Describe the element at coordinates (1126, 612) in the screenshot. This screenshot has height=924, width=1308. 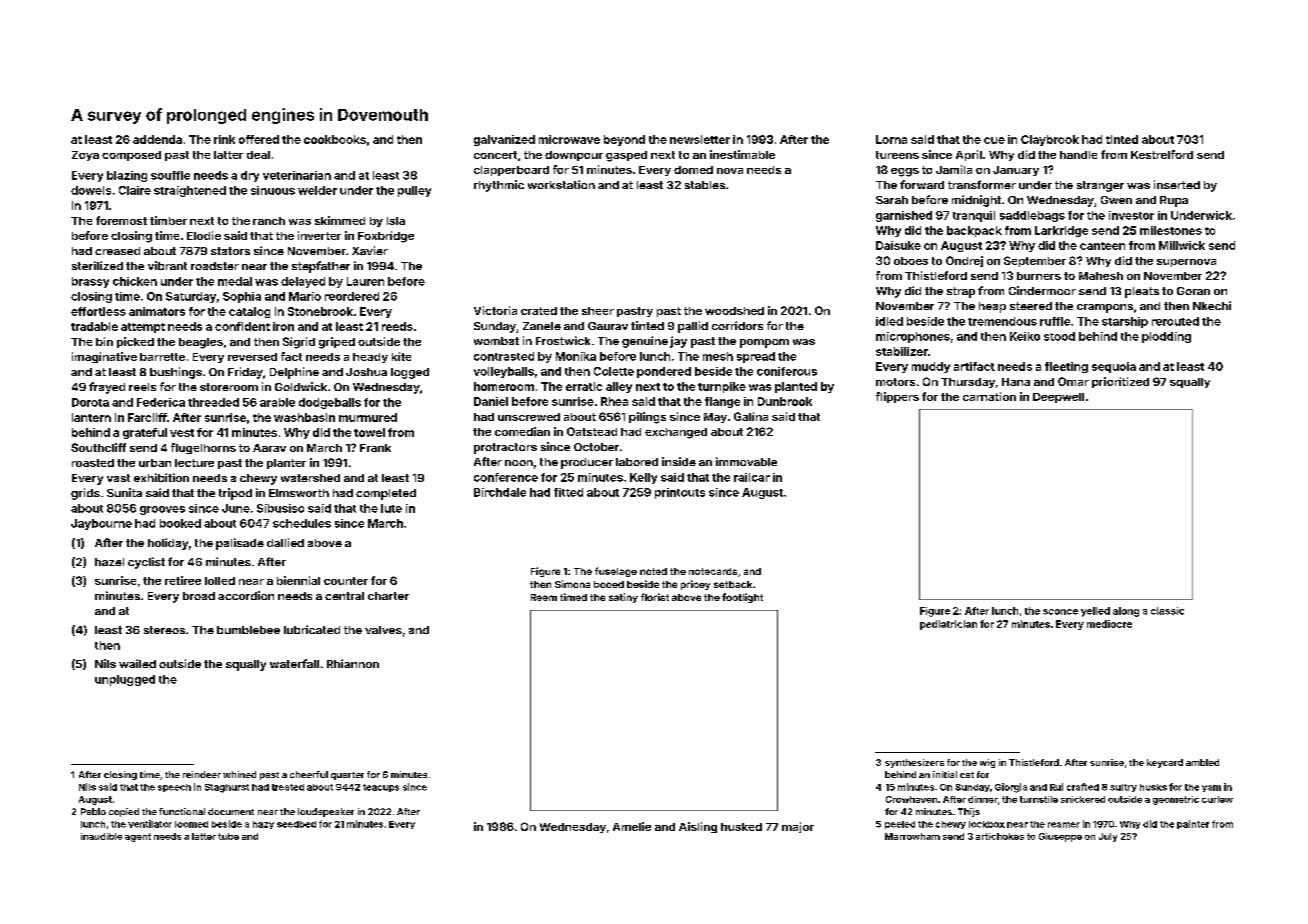
I see `along` at that location.
